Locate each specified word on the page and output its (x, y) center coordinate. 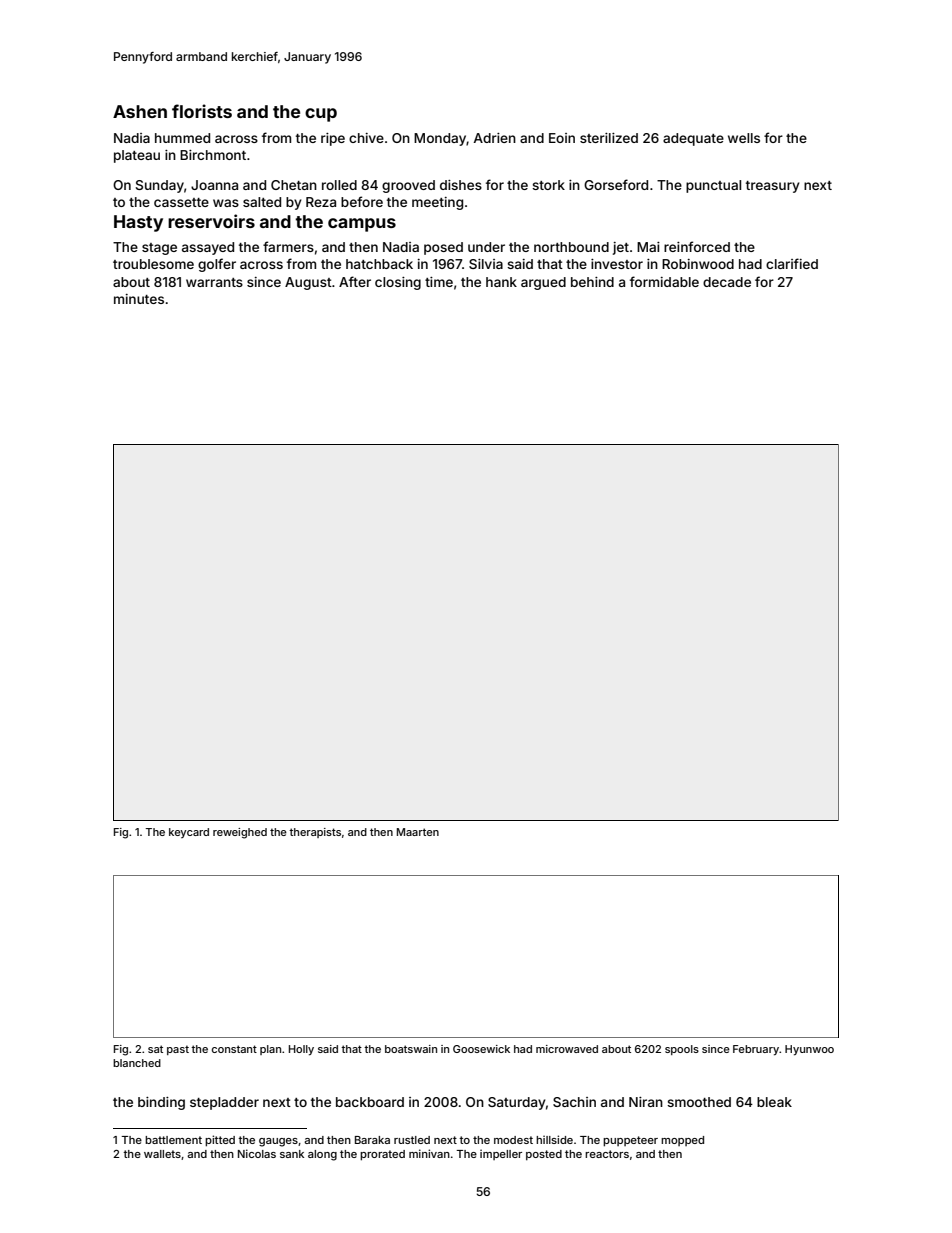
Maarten (418, 832)
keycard (189, 833)
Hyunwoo (809, 1050)
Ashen (140, 111)
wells (744, 138)
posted (544, 1155)
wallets (162, 1154)
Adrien (495, 138)
